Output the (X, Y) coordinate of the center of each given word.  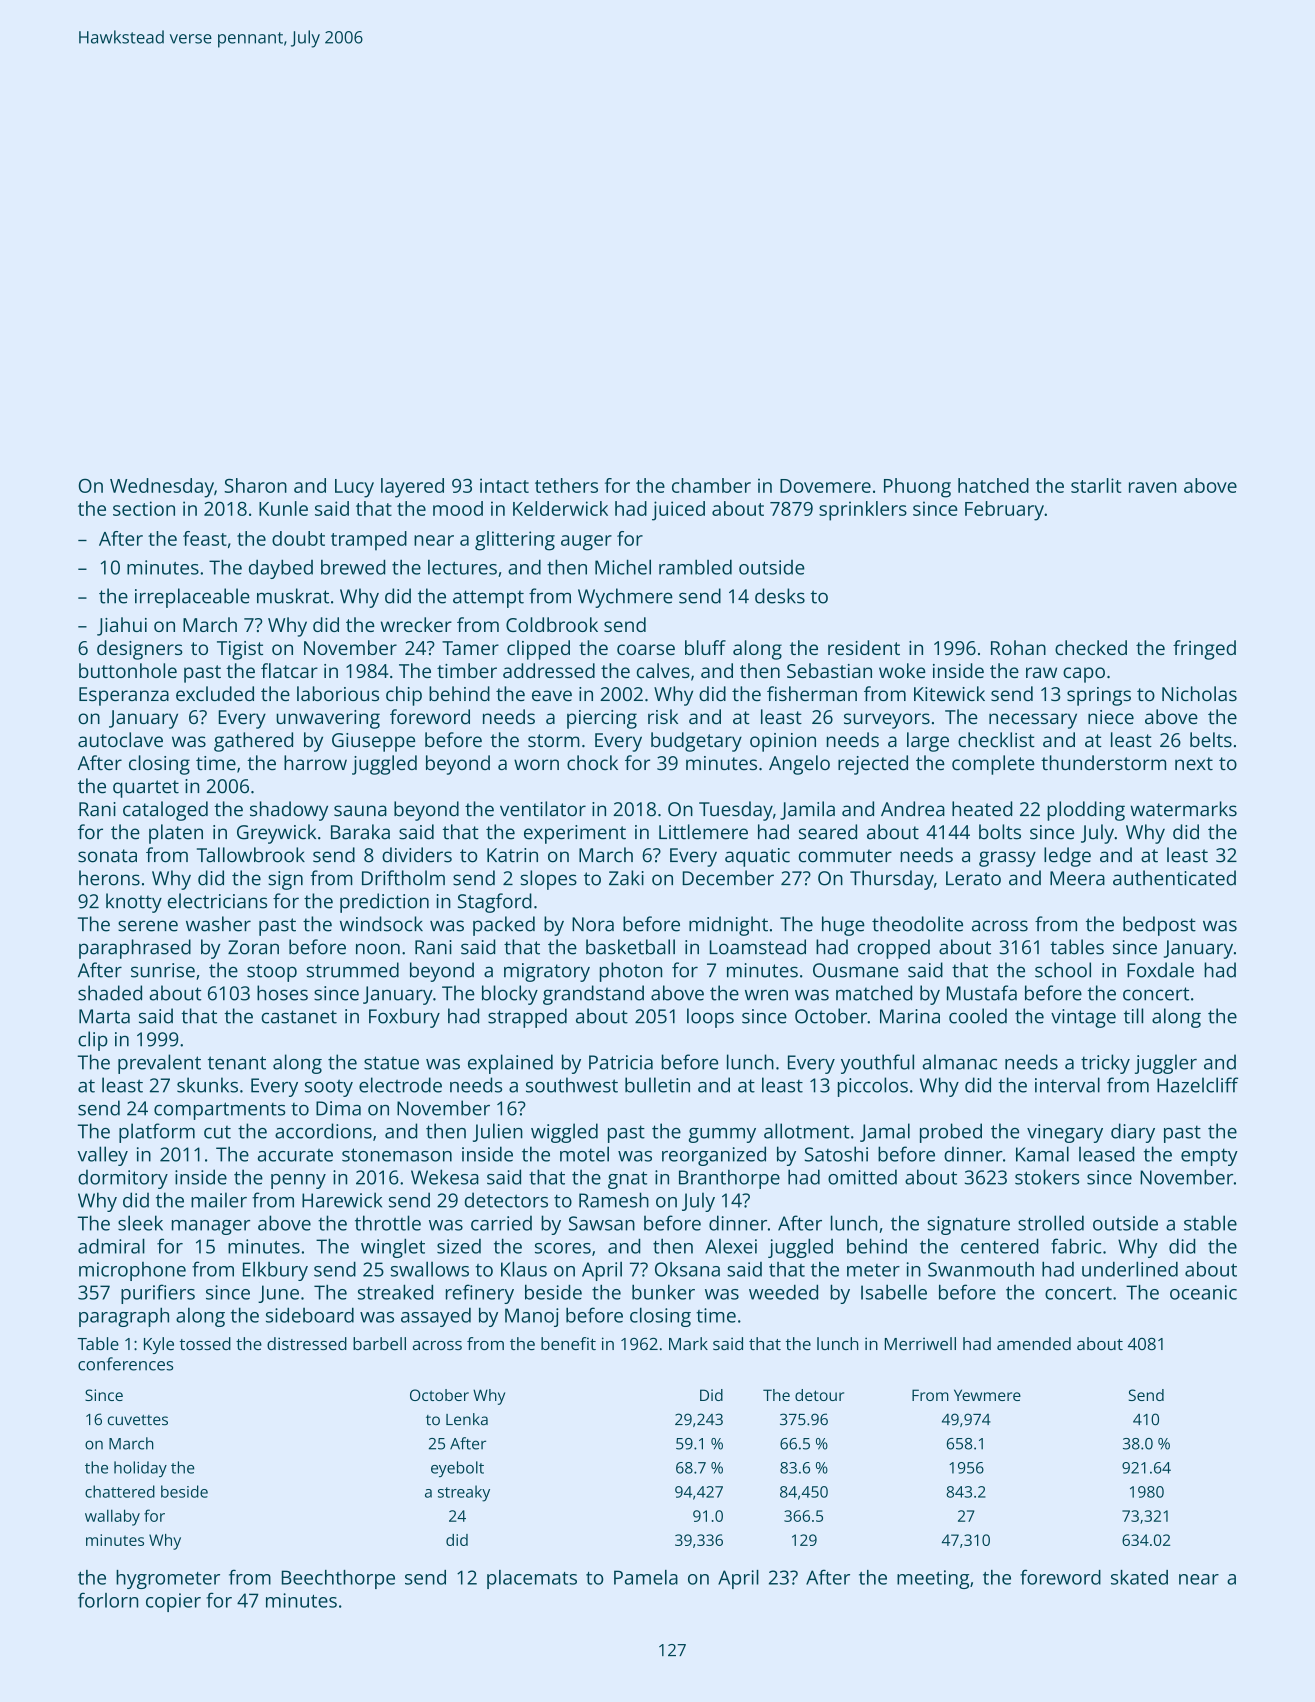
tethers (566, 485)
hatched (993, 485)
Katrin (512, 855)
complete (993, 765)
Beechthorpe (338, 1579)
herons (109, 878)
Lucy (354, 488)
